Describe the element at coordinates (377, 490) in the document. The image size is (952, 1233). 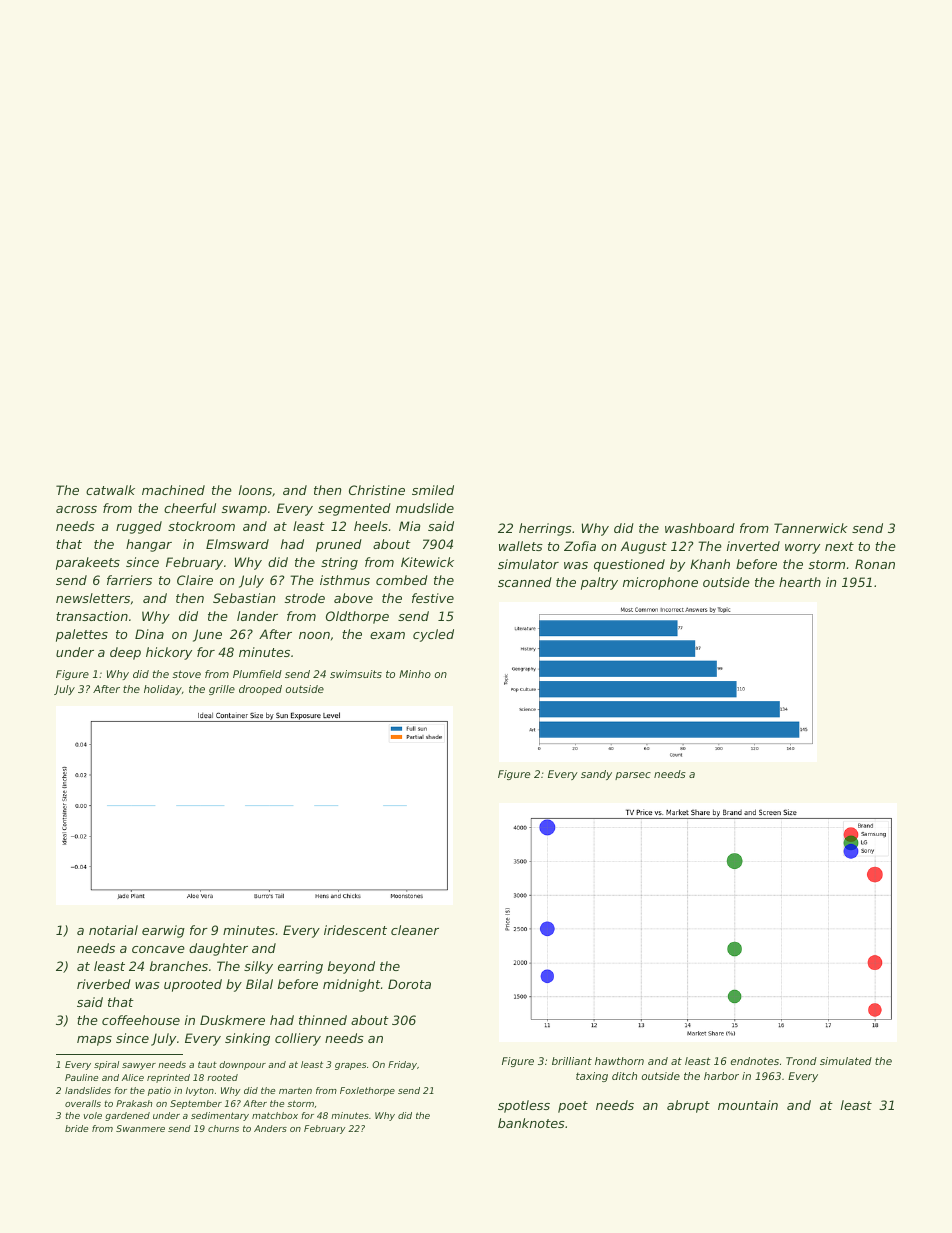
I see `Christine` at that location.
